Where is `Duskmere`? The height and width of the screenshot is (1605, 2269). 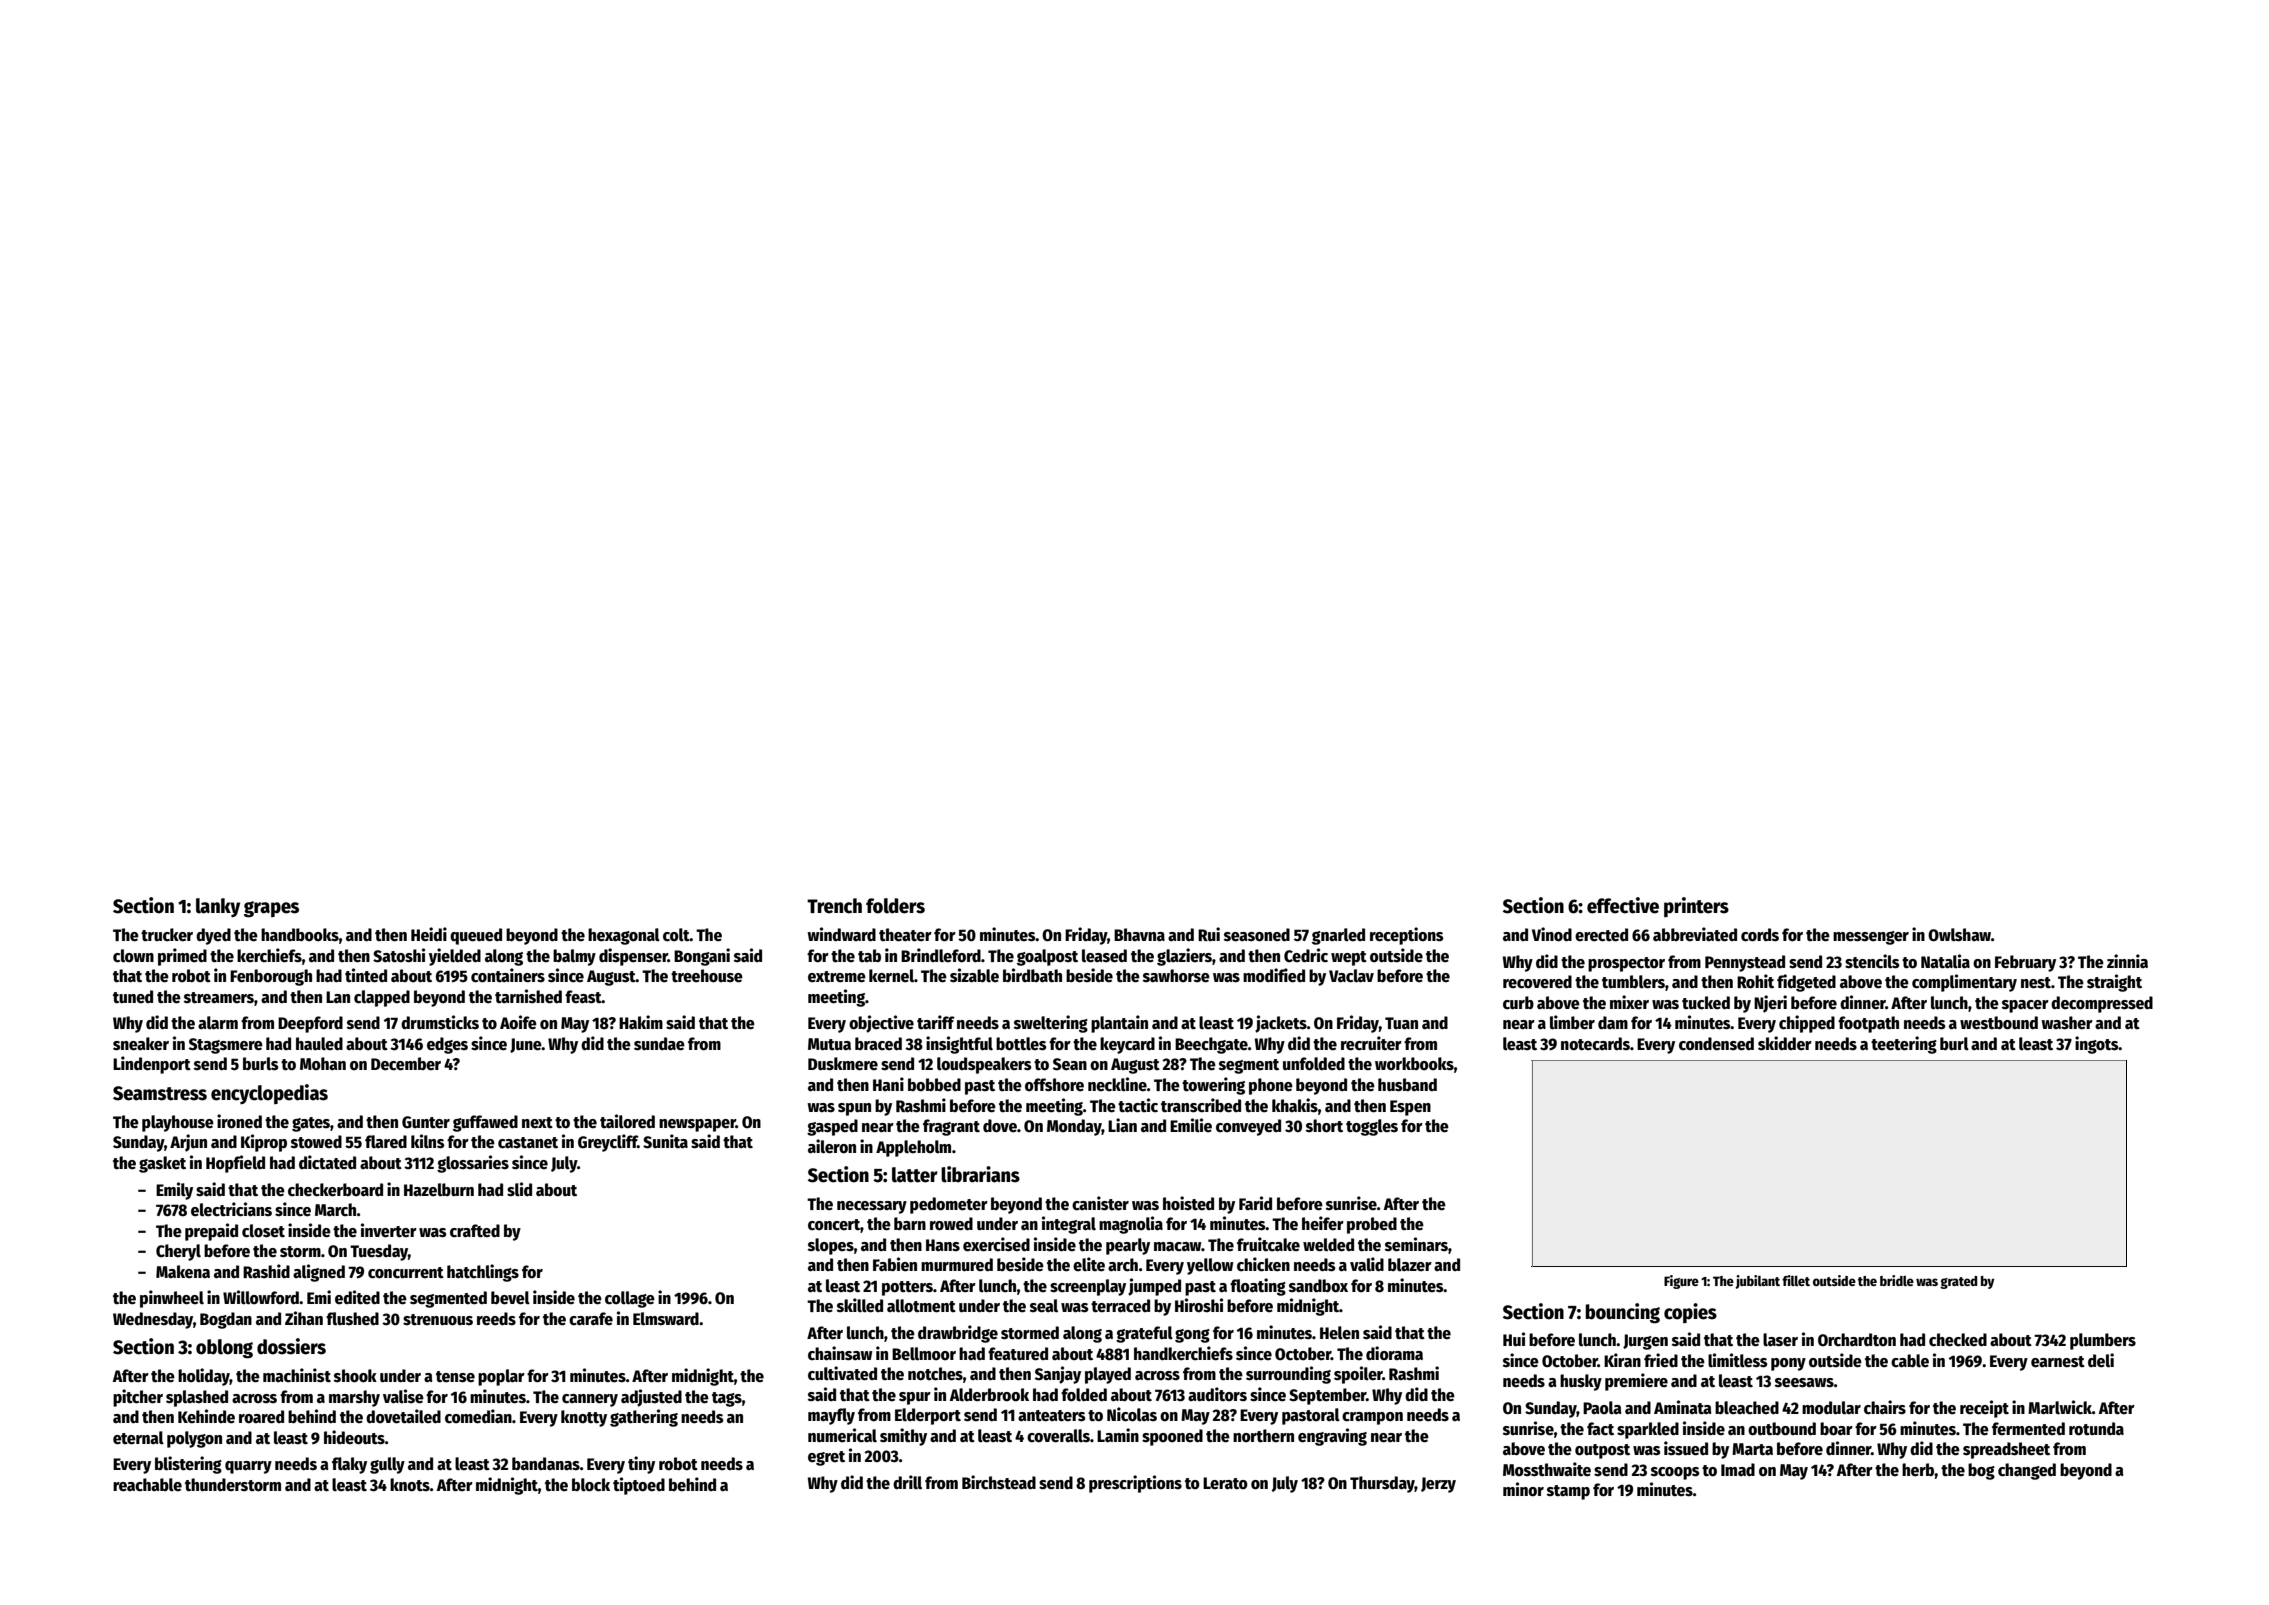
Duskmere is located at coordinates (843, 1064).
